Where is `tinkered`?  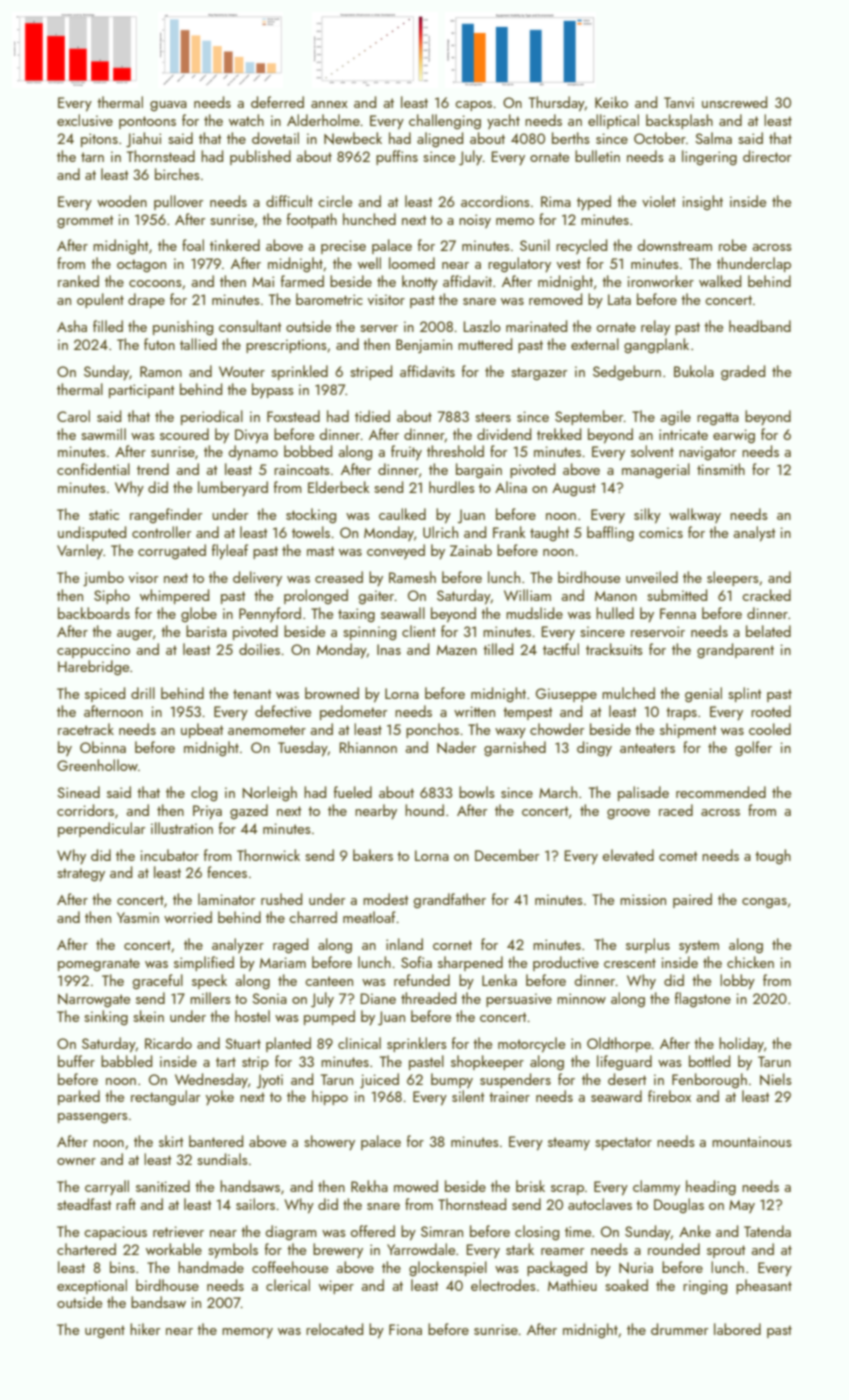
tinkered is located at coordinates (235, 245).
